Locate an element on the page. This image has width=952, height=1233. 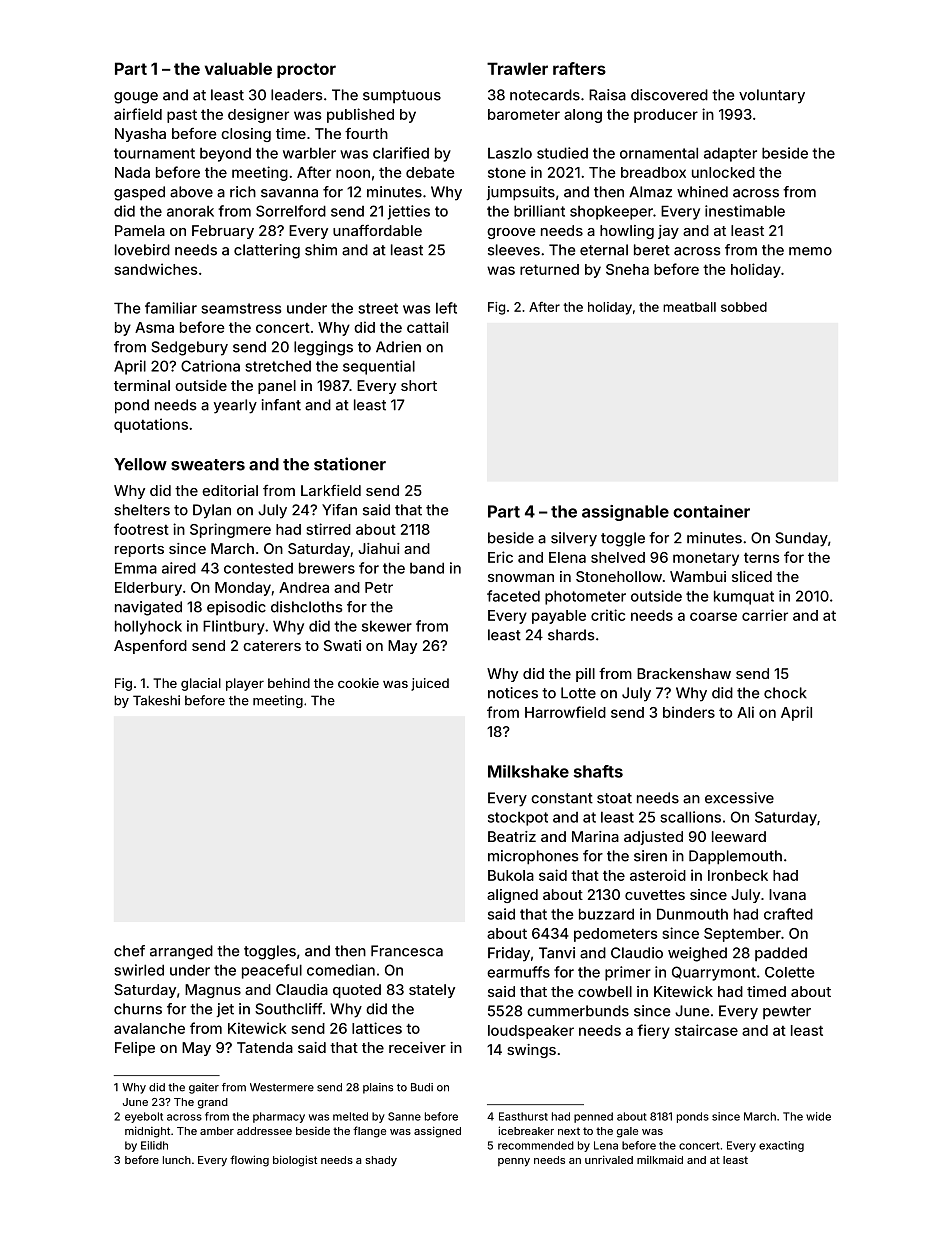
unlocked is located at coordinates (723, 172).
